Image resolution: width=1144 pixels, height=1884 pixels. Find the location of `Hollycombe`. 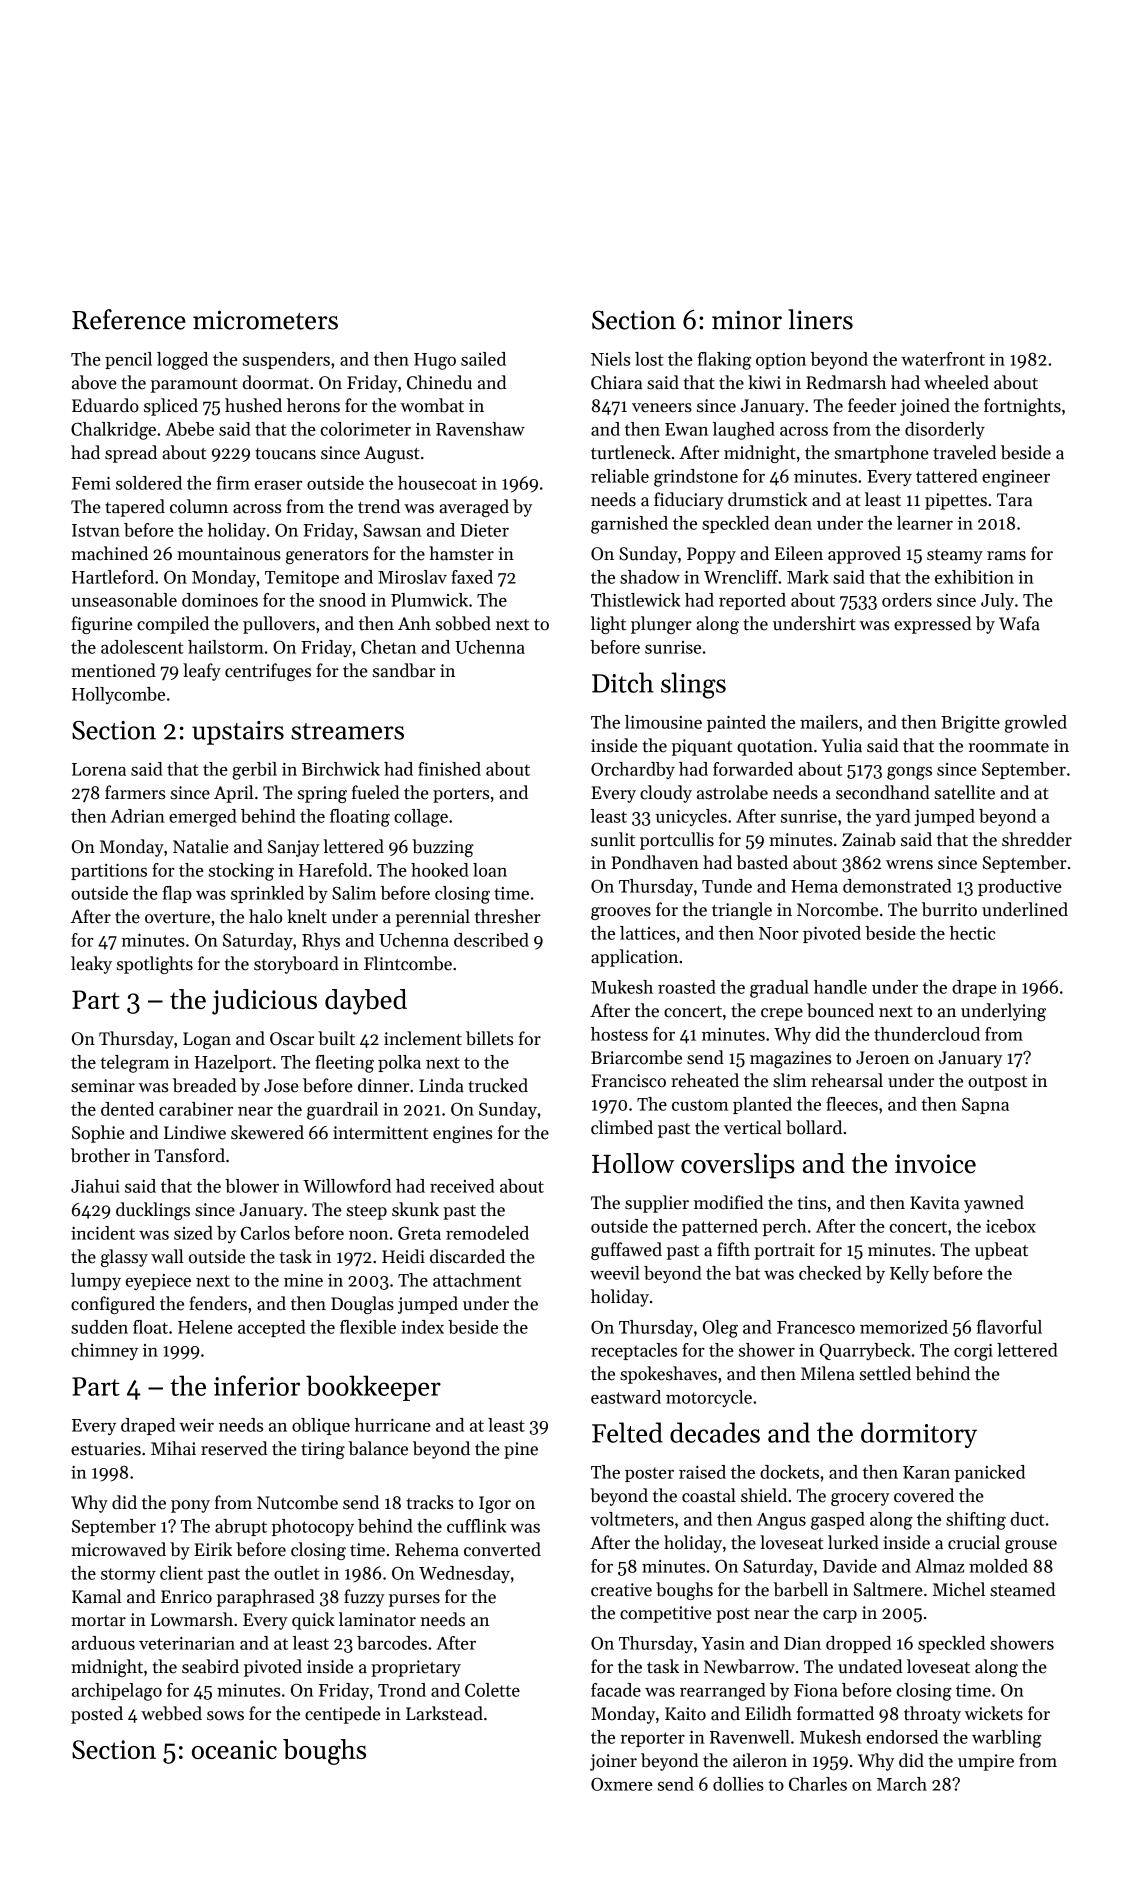

Hollycombe is located at coordinates (118, 695).
